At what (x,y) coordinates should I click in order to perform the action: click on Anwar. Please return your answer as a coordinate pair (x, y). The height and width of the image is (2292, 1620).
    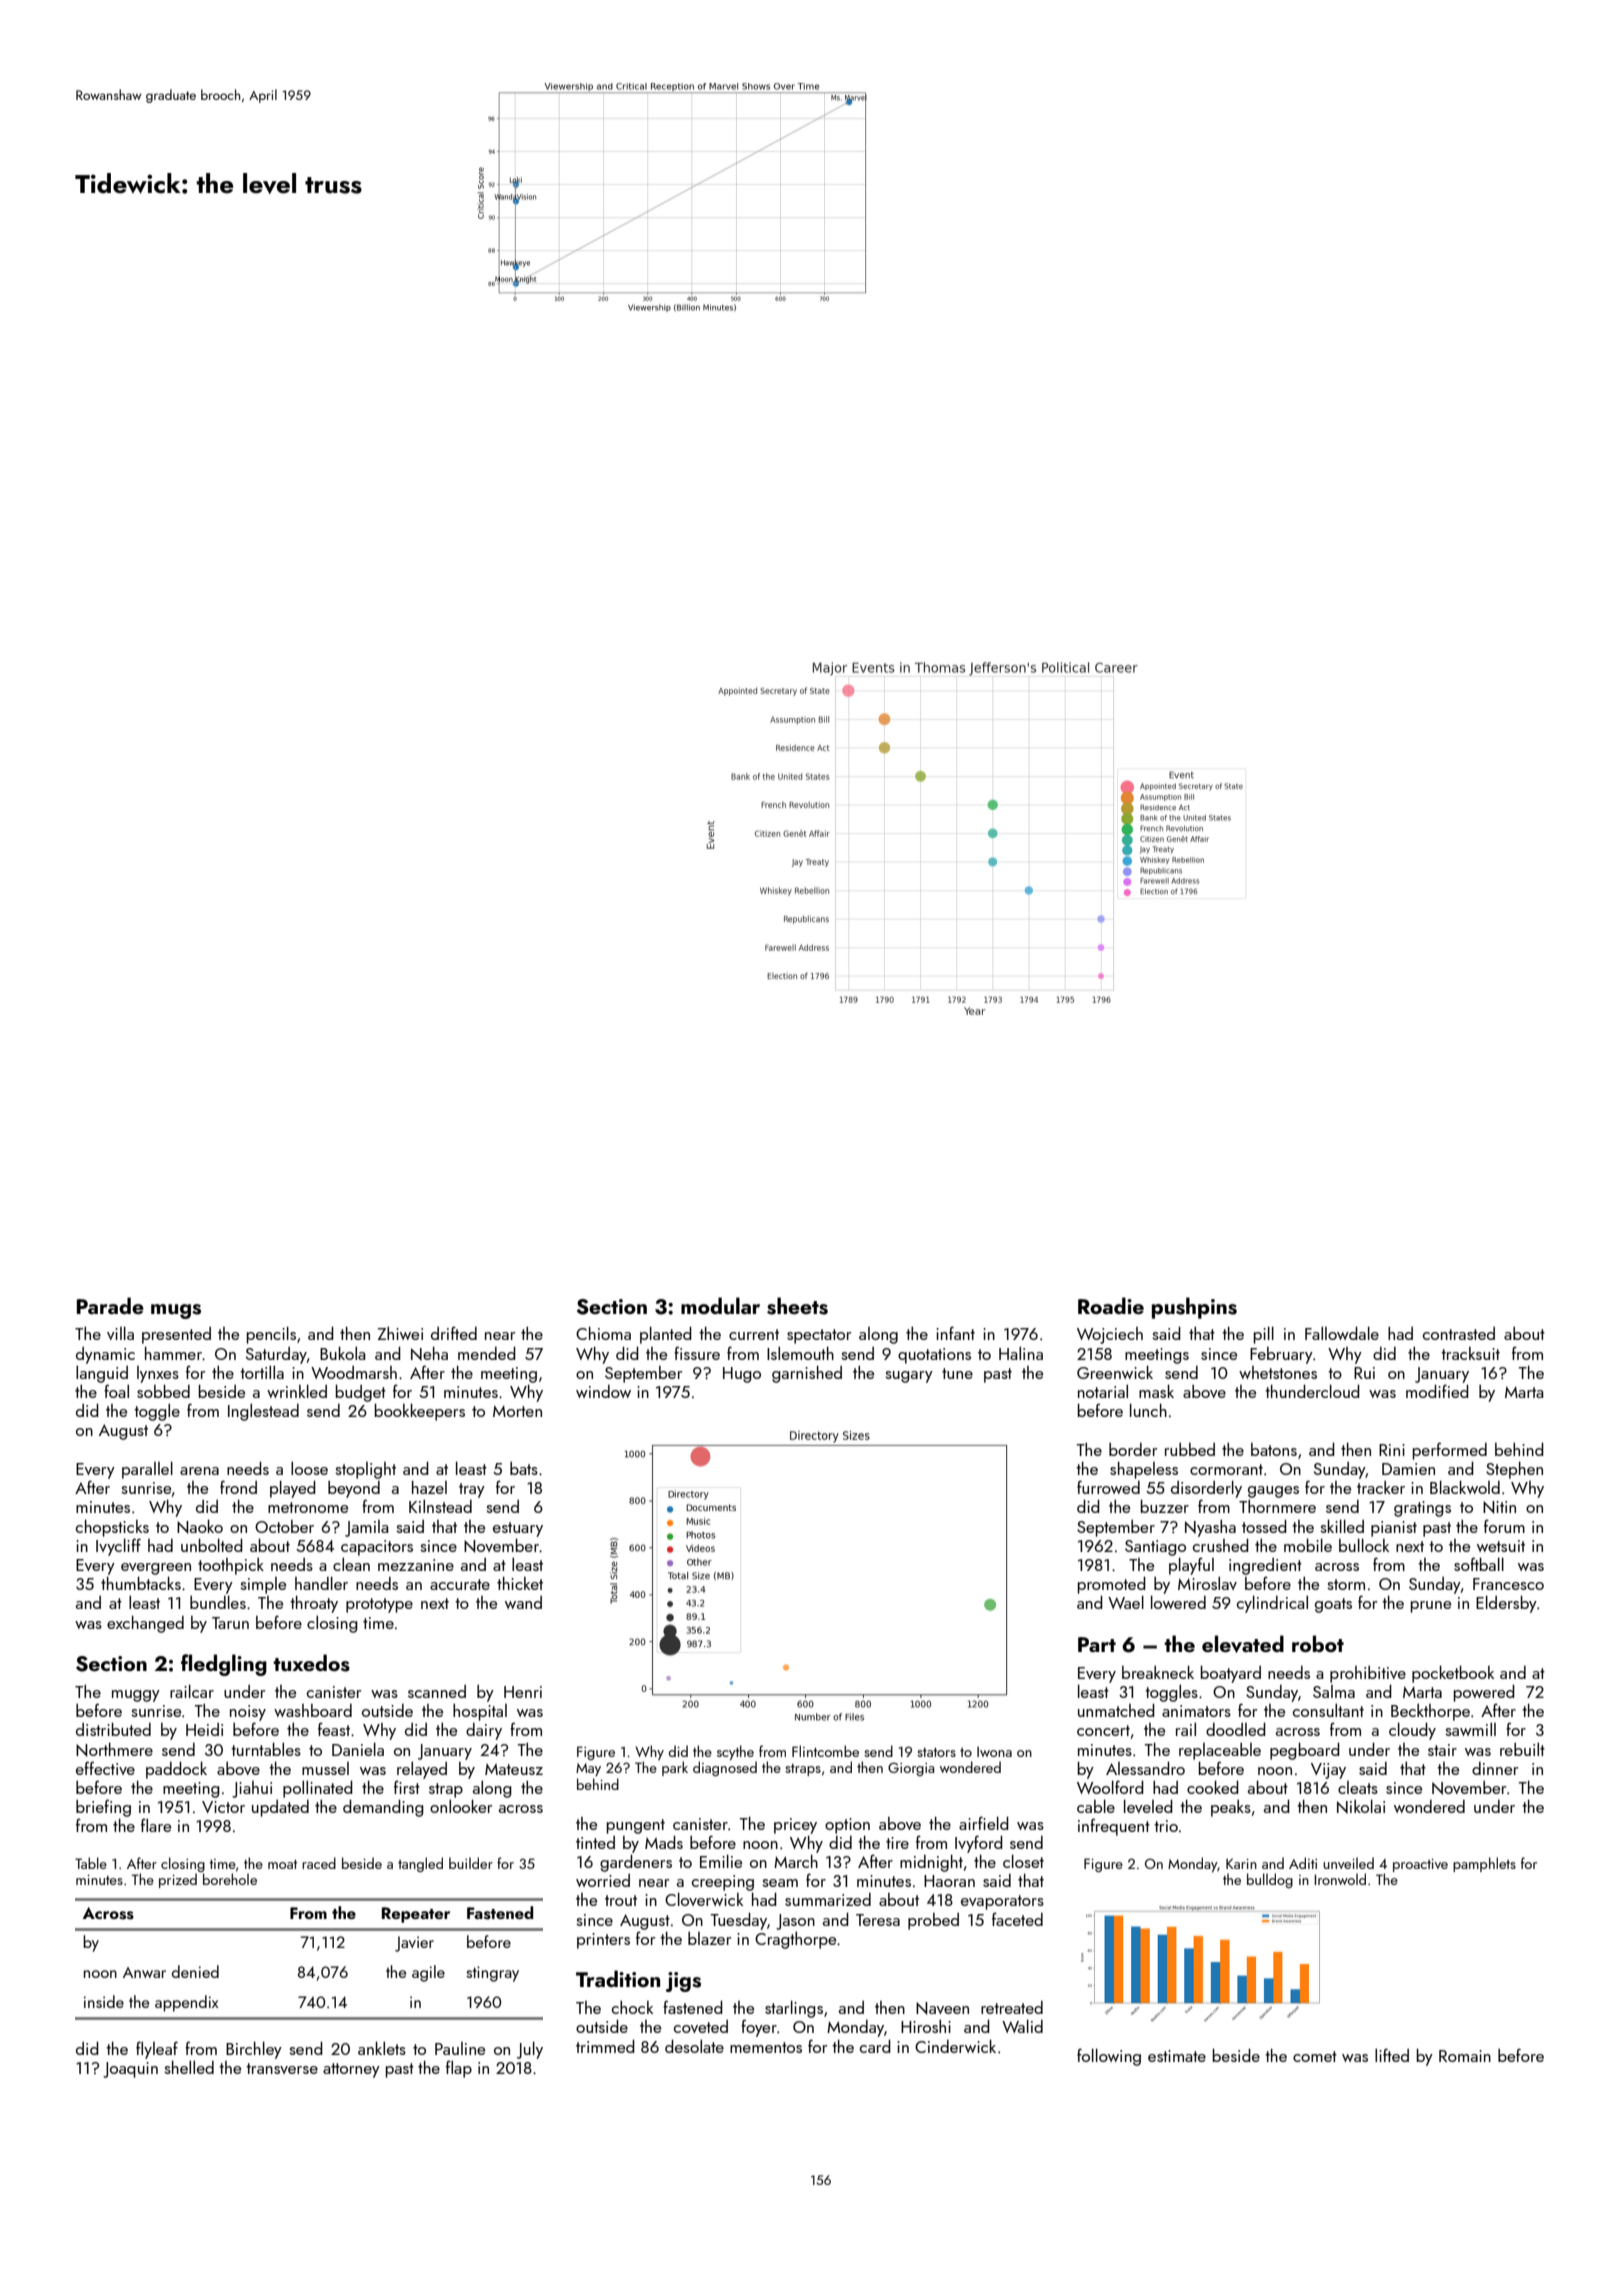
    Looking at the image, I should click on (144, 1972).
